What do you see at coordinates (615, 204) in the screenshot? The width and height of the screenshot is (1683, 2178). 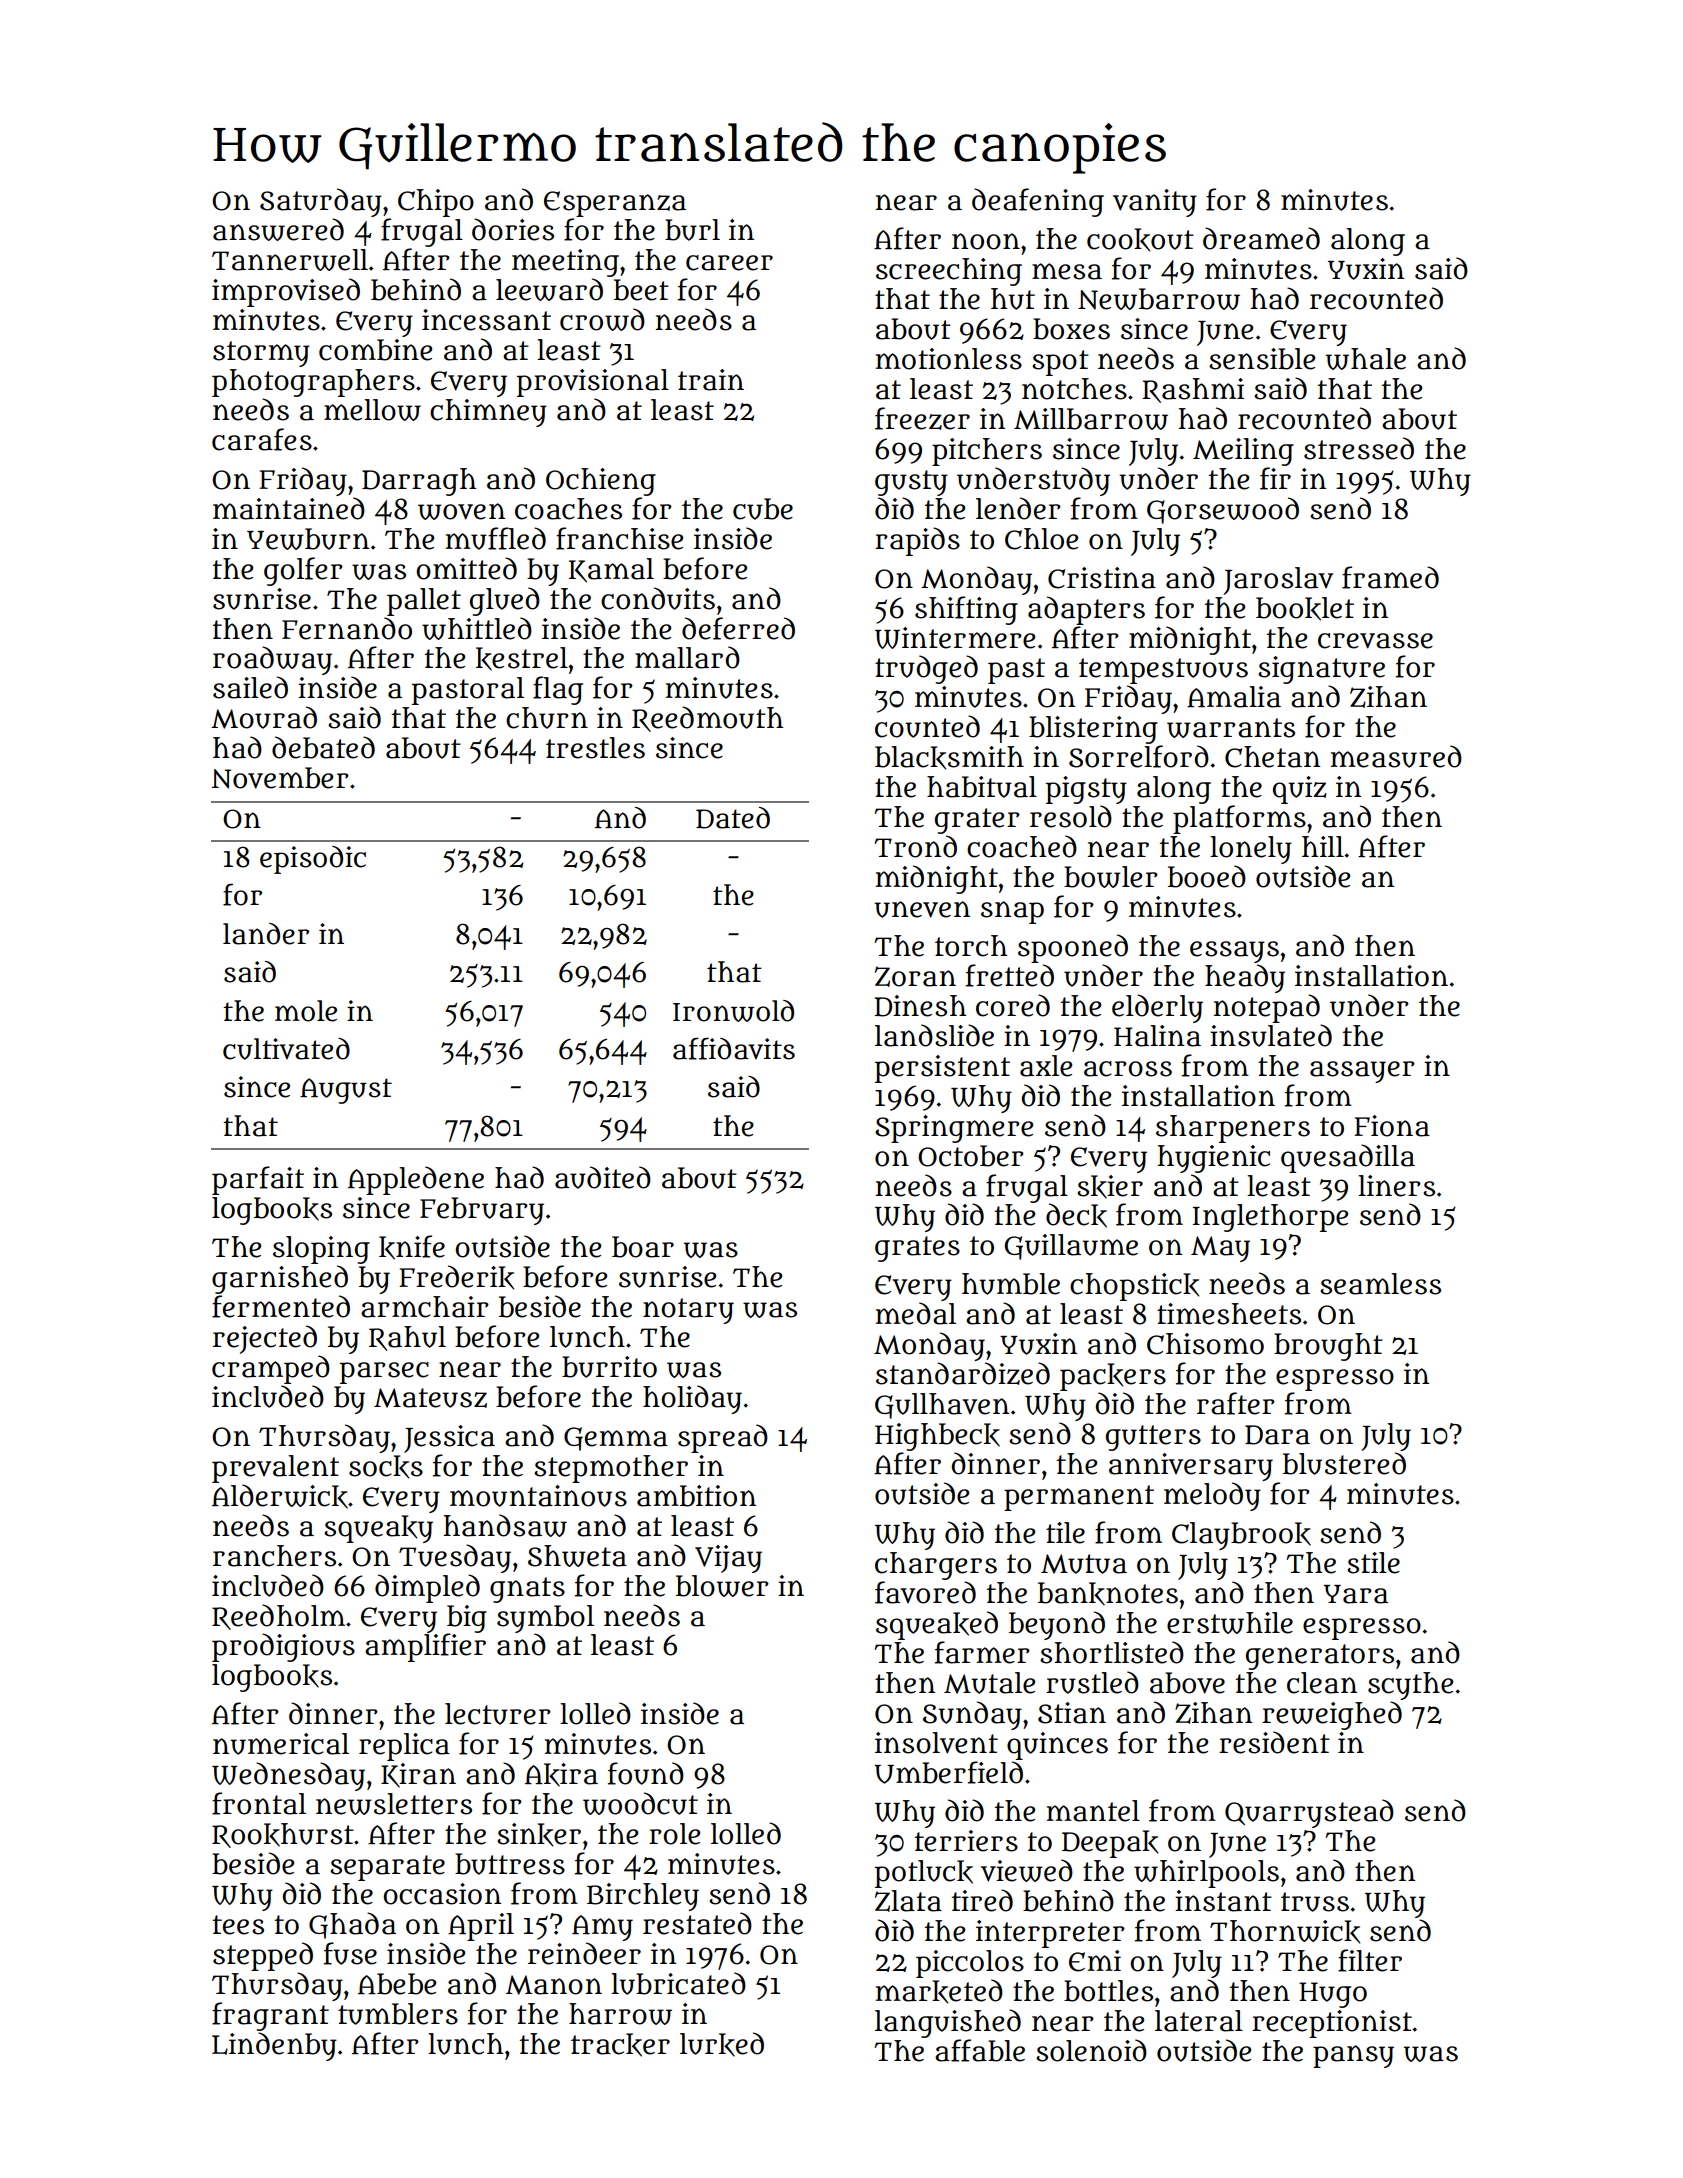 I see `Esperanza` at bounding box center [615, 204].
